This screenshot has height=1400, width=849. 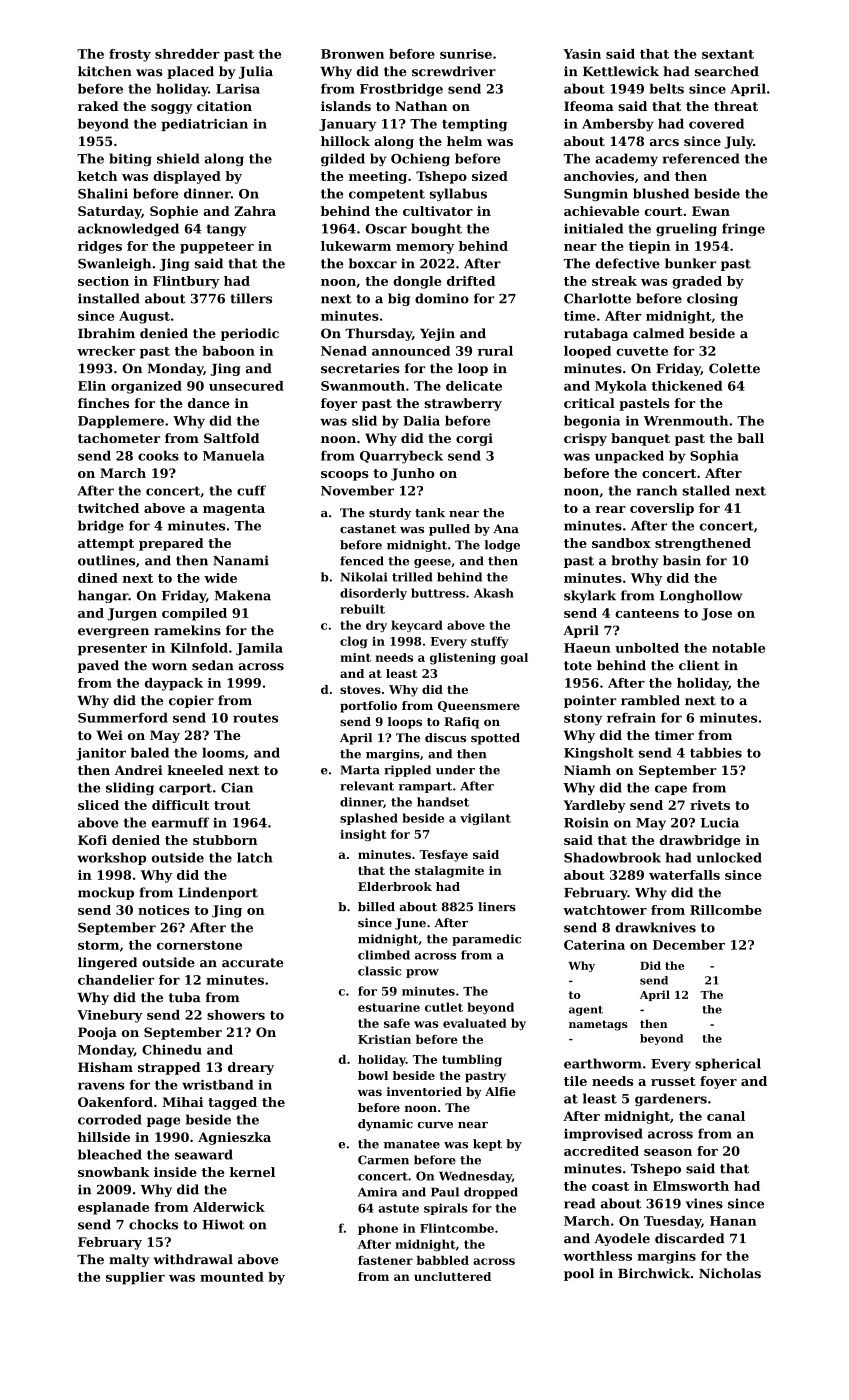 What do you see at coordinates (598, 1025) in the screenshot?
I see `nametags` at bounding box center [598, 1025].
